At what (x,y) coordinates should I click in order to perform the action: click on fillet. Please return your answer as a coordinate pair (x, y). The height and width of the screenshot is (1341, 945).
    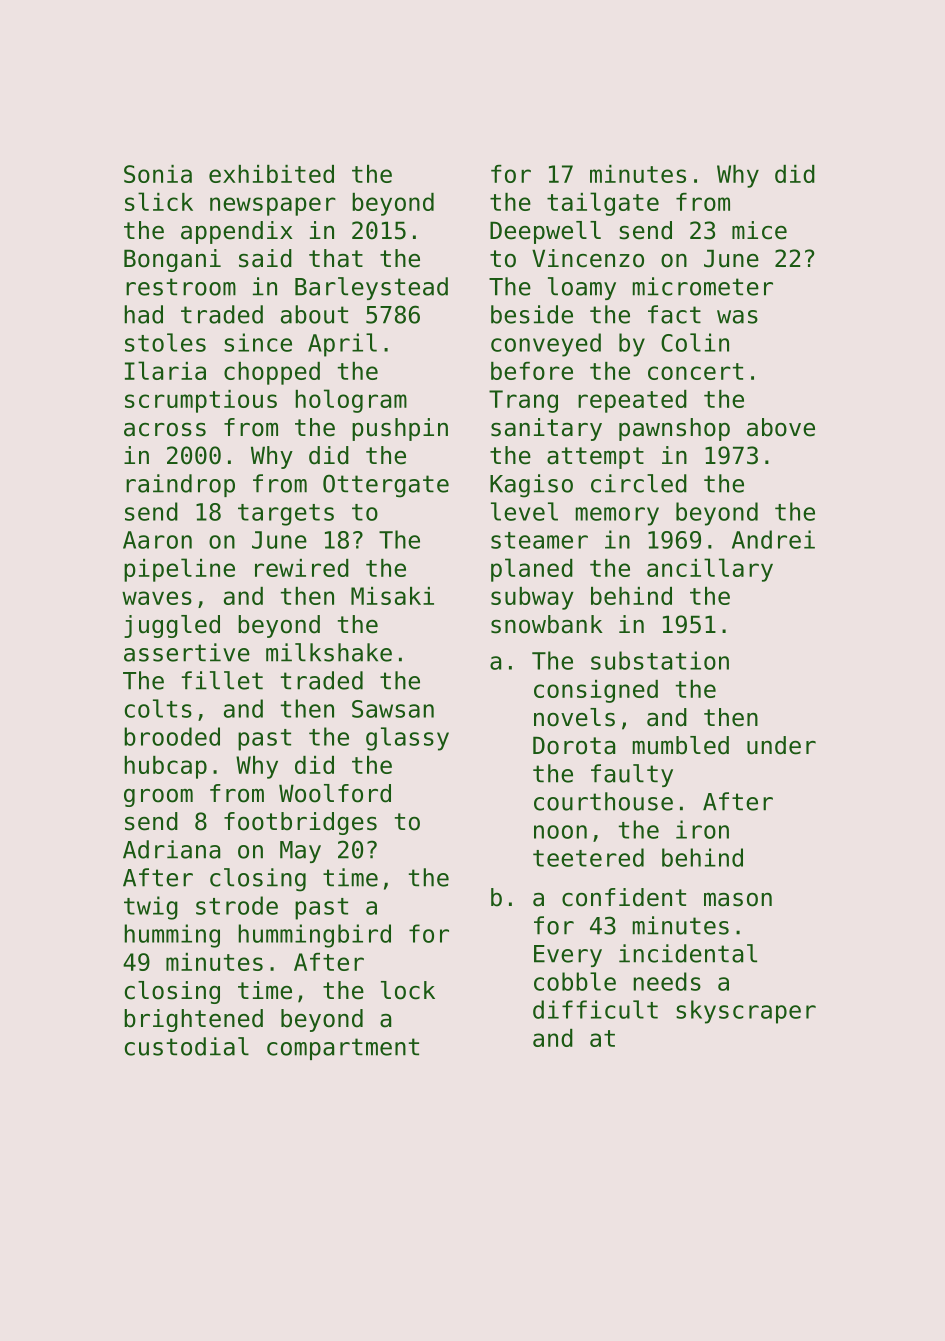
    Looking at the image, I should click on (222, 680).
